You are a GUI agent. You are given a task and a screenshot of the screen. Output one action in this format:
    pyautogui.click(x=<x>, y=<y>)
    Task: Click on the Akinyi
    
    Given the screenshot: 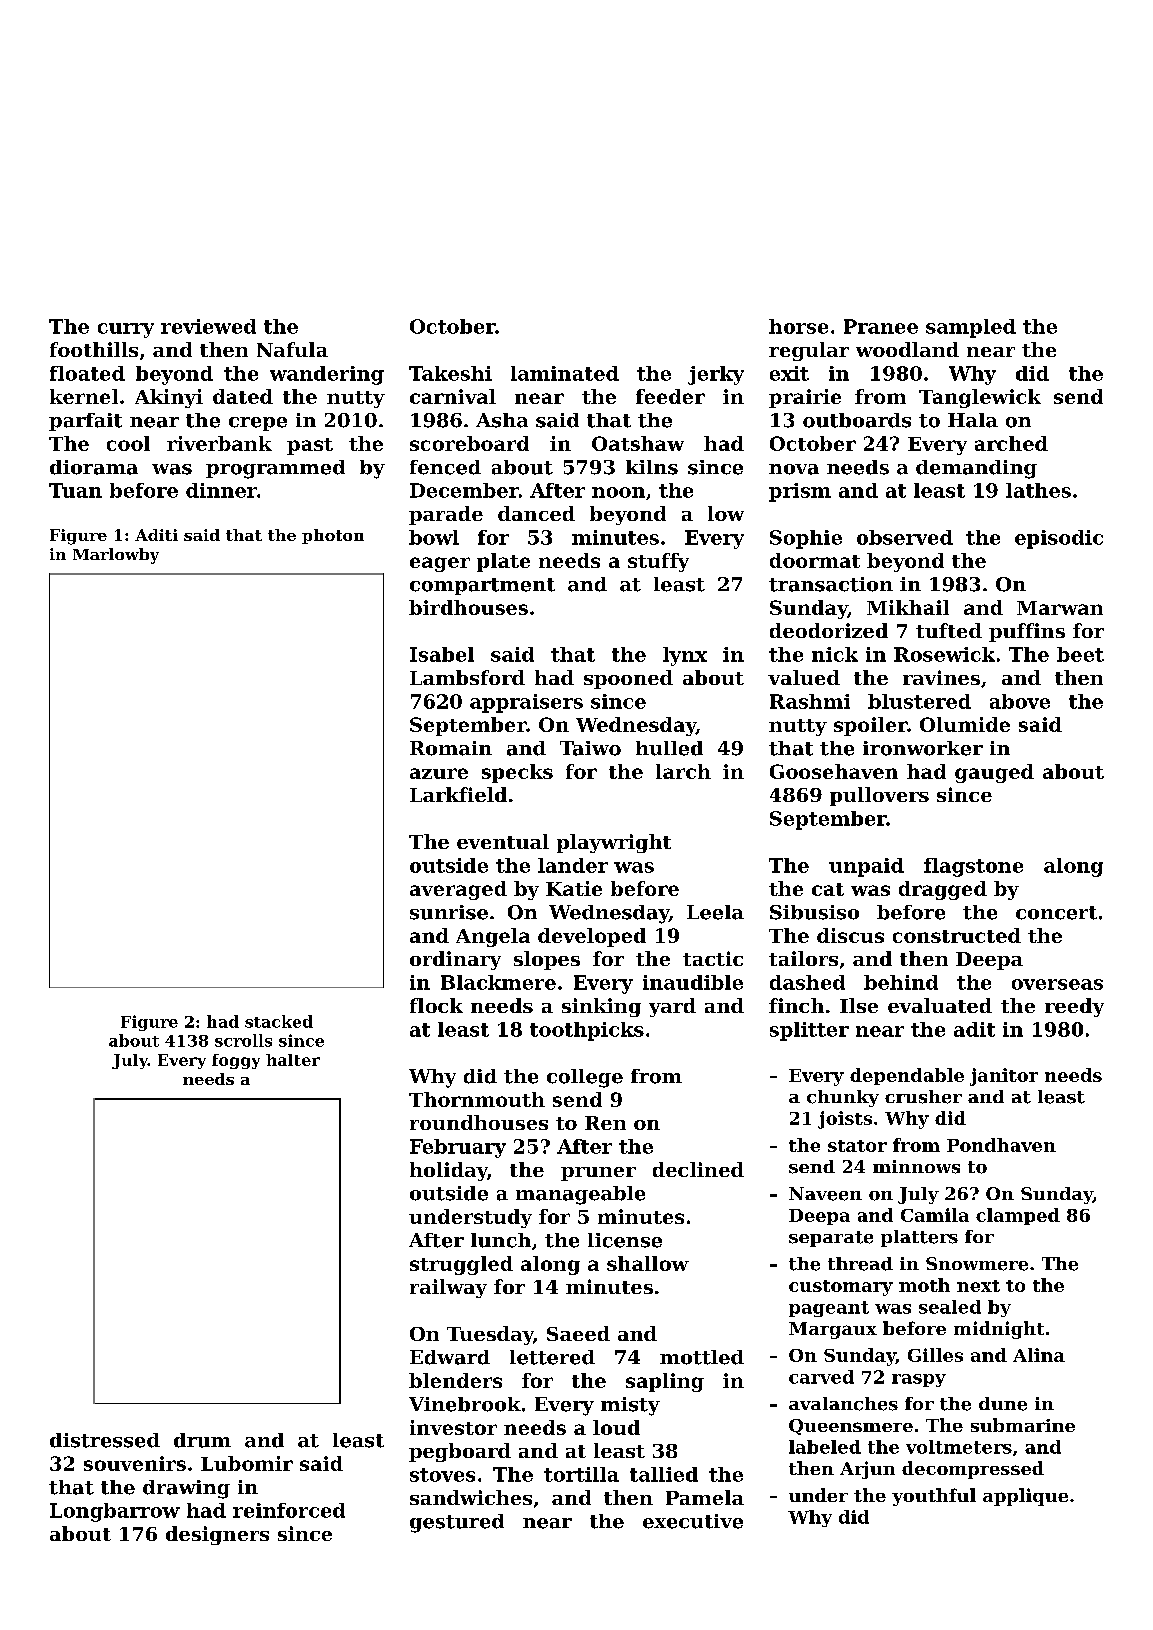 What is the action you would take?
    pyautogui.click(x=169, y=398)
